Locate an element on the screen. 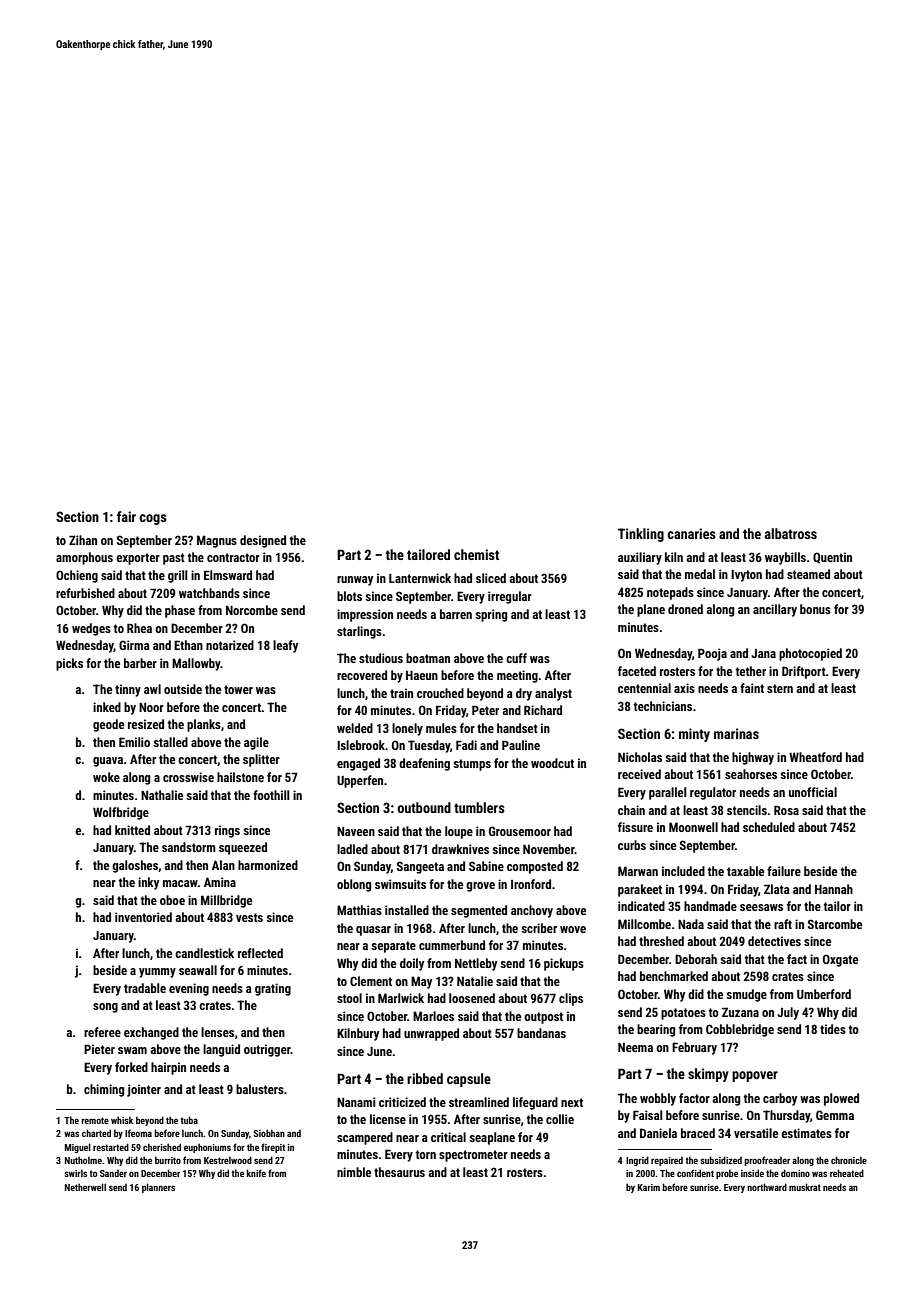 This screenshot has width=924, height=1308. clips is located at coordinates (571, 999).
